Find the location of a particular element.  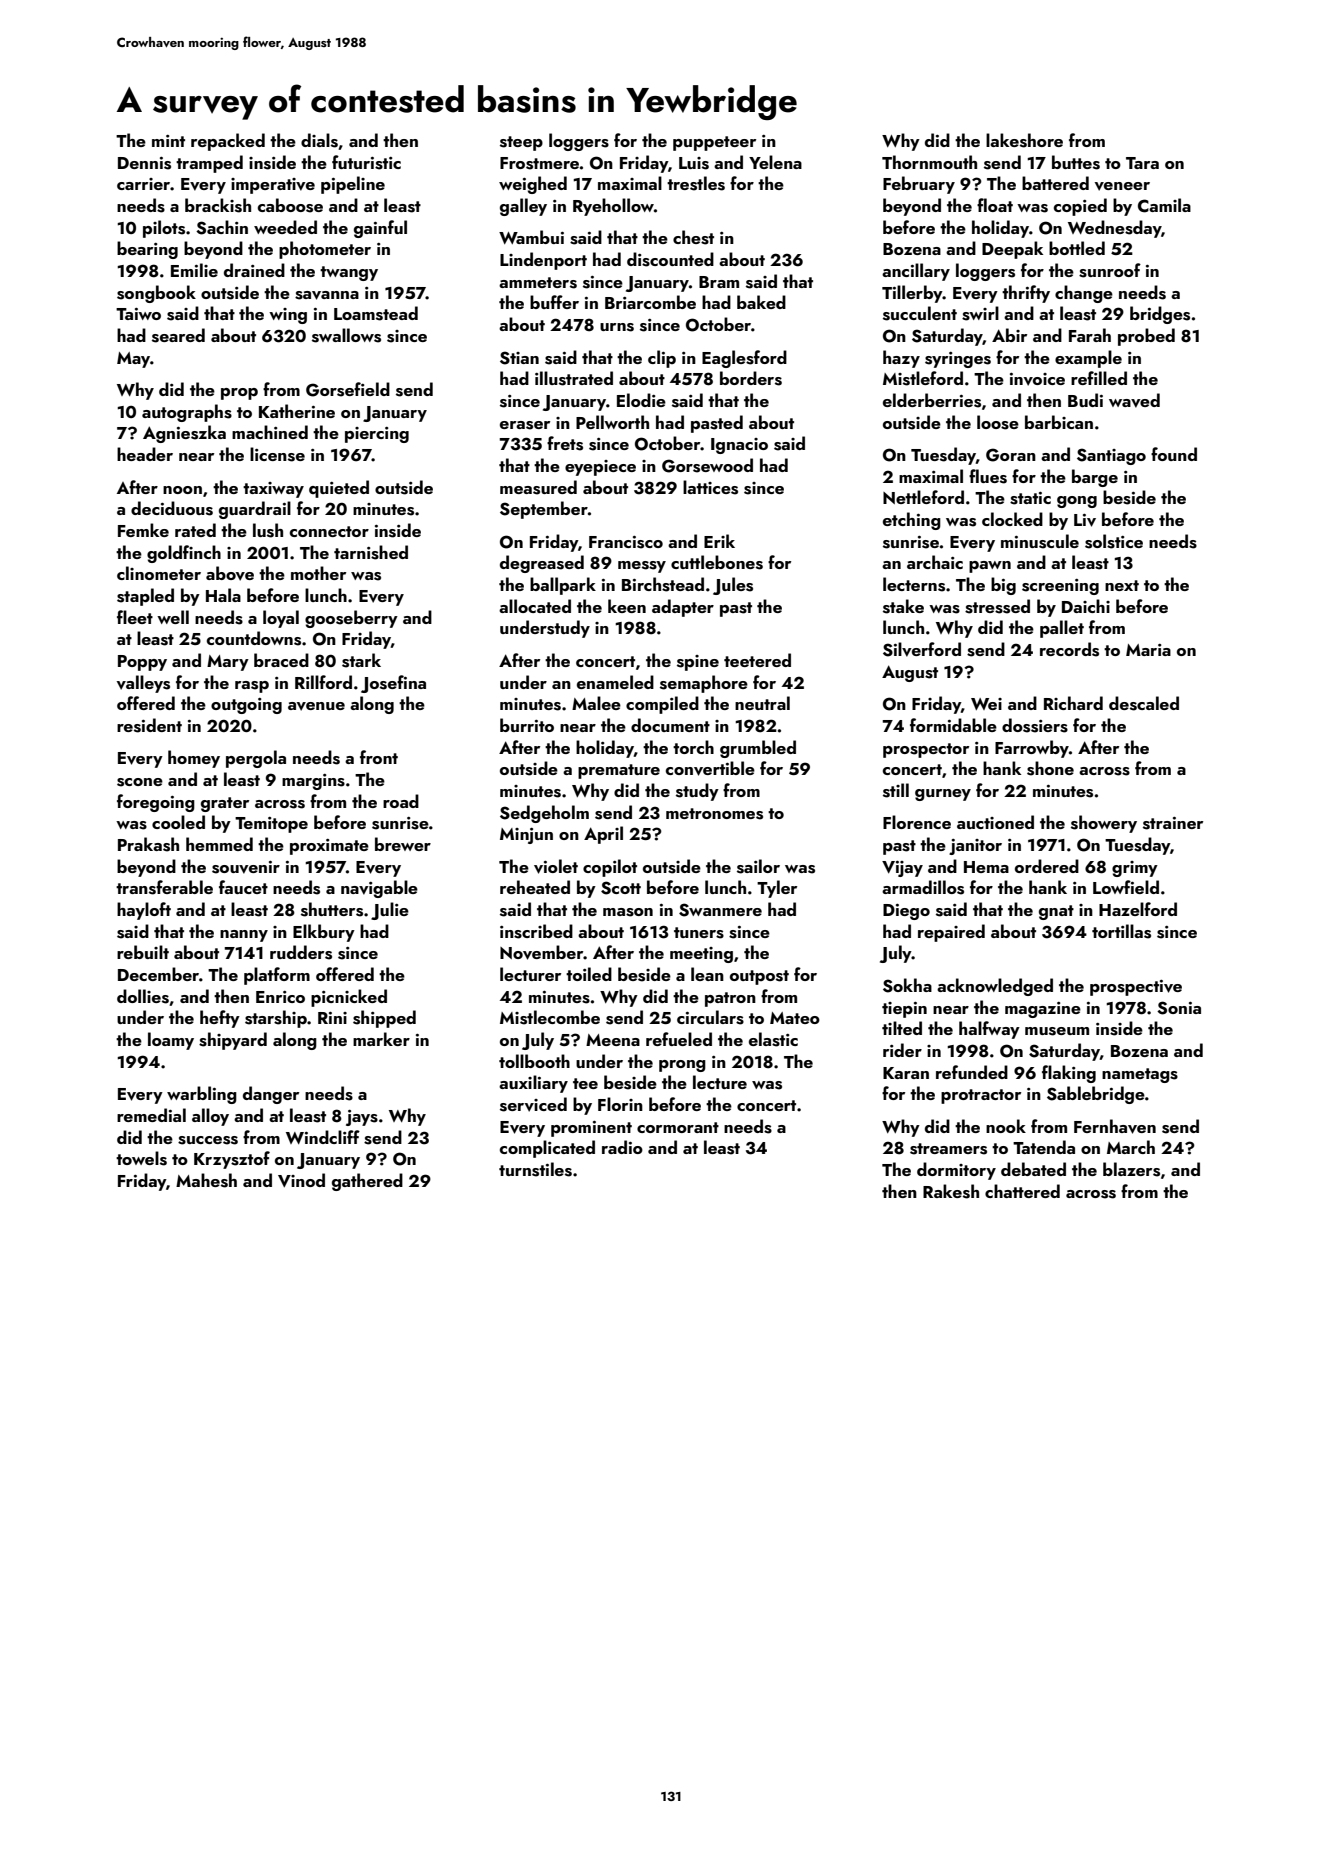

dials is located at coordinates (319, 140).
